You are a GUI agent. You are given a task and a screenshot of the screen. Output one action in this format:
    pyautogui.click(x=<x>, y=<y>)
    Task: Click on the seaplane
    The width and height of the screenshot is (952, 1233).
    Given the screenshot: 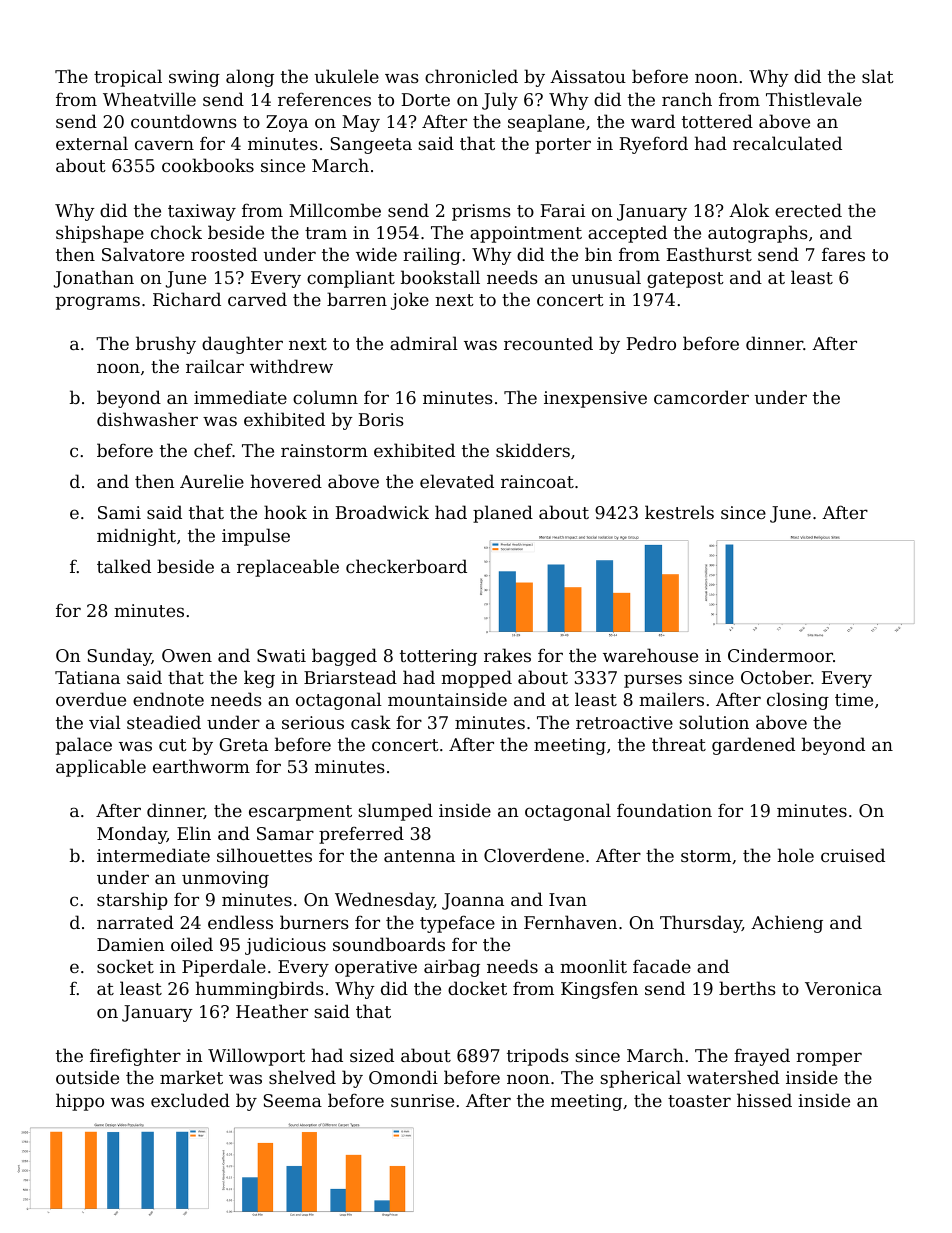 What is the action you would take?
    pyautogui.click(x=546, y=123)
